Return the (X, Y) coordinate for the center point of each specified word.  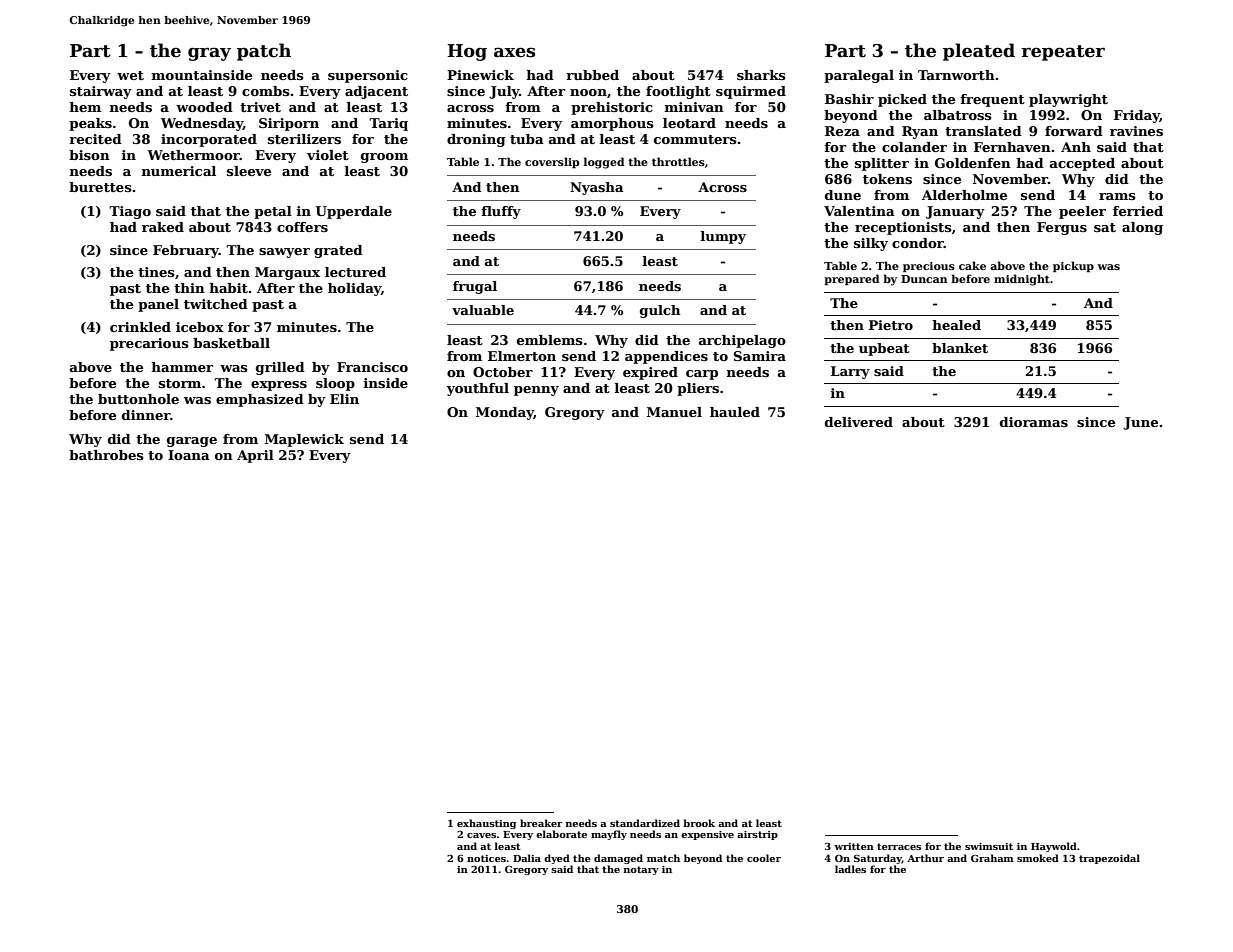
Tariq (388, 124)
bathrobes (106, 455)
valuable (483, 310)
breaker (541, 823)
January (955, 212)
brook (699, 823)
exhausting (486, 824)
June (1140, 423)
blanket (960, 348)
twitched (216, 304)
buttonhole (138, 399)
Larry (850, 372)
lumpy (723, 237)
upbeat (884, 349)
